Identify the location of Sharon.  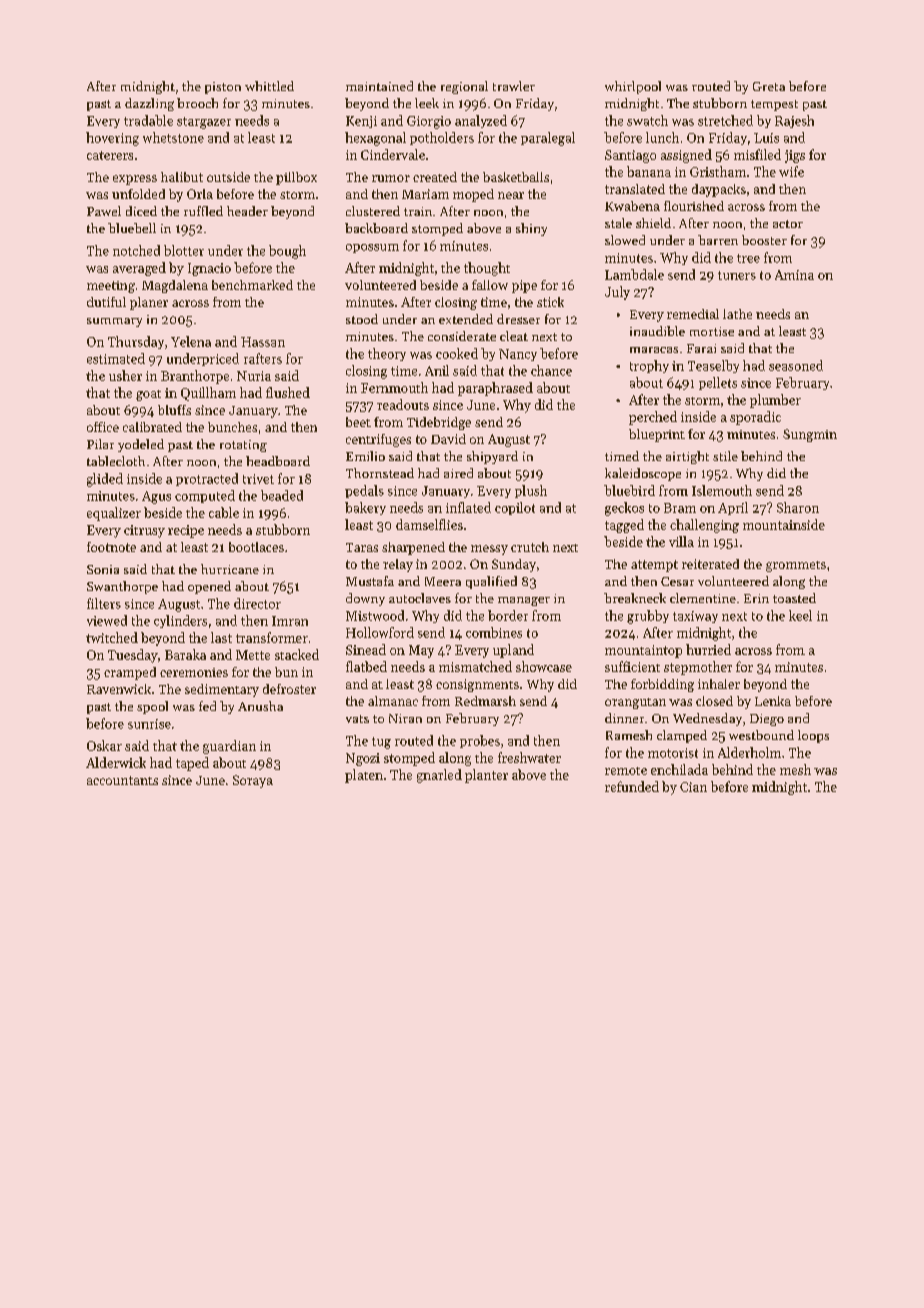
(798, 507).
